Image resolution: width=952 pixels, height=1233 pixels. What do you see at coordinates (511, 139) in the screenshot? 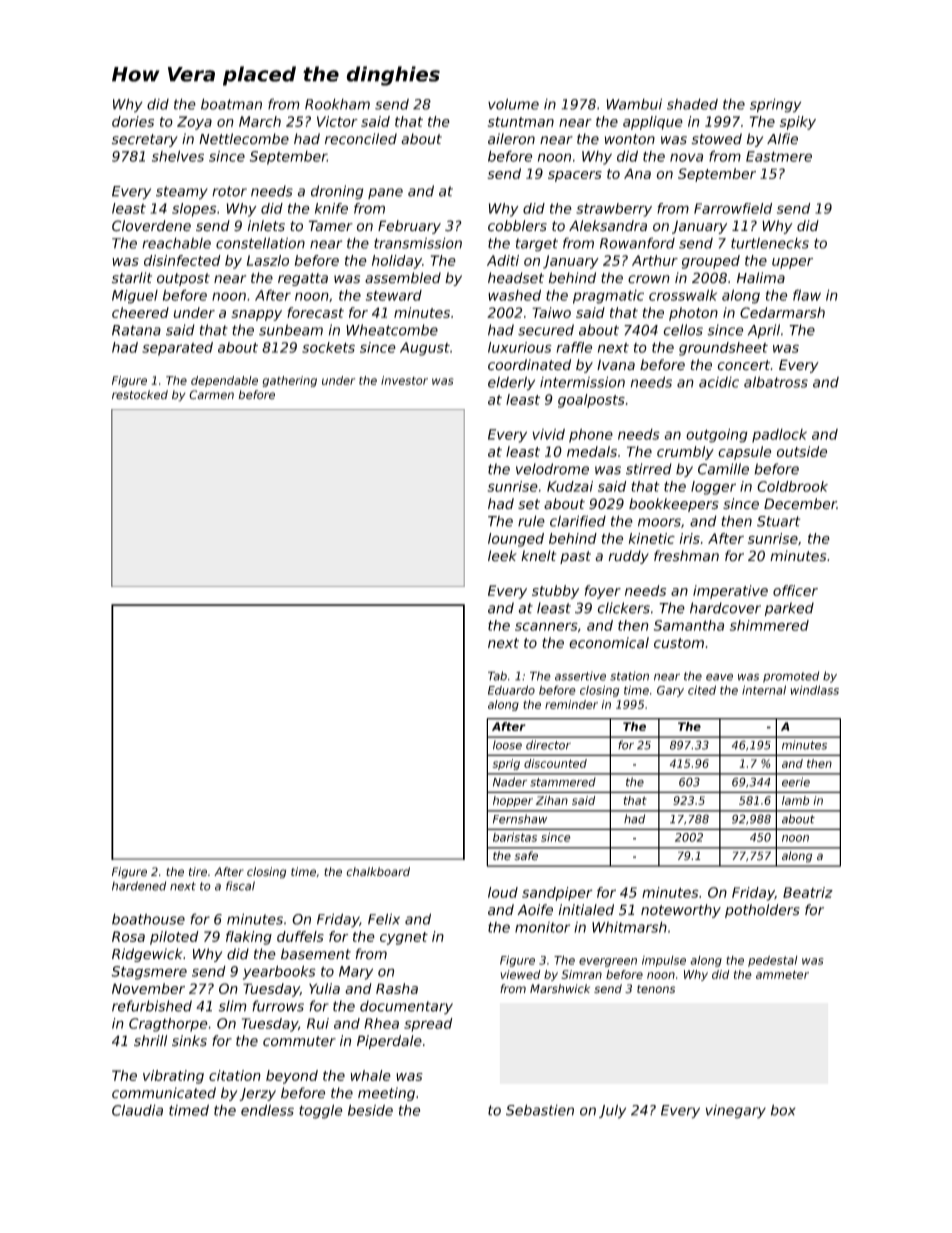
I see `aileron` at bounding box center [511, 139].
